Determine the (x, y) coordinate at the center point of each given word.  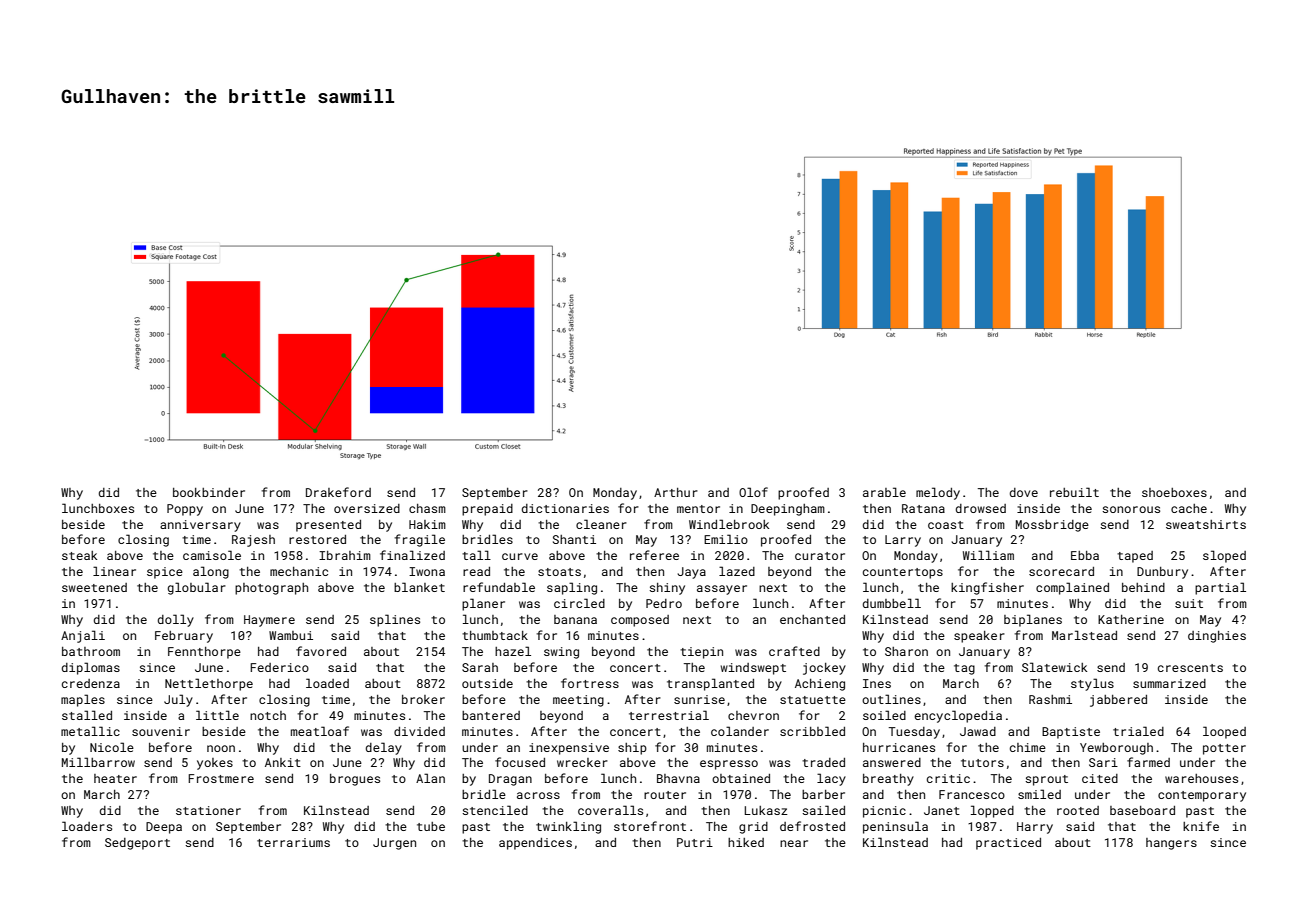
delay (384, 748)
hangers (1171, 844)
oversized (367, 508)
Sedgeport (137, 844)
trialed (1138, 731)
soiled (884, 715)
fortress (590, 683)
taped (1135, 557)
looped (1224, 732)
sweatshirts (1206, 524)
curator (820, 556)
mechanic (299, 571)
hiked (746, 842)
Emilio (726, 539)
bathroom (91, 651)
